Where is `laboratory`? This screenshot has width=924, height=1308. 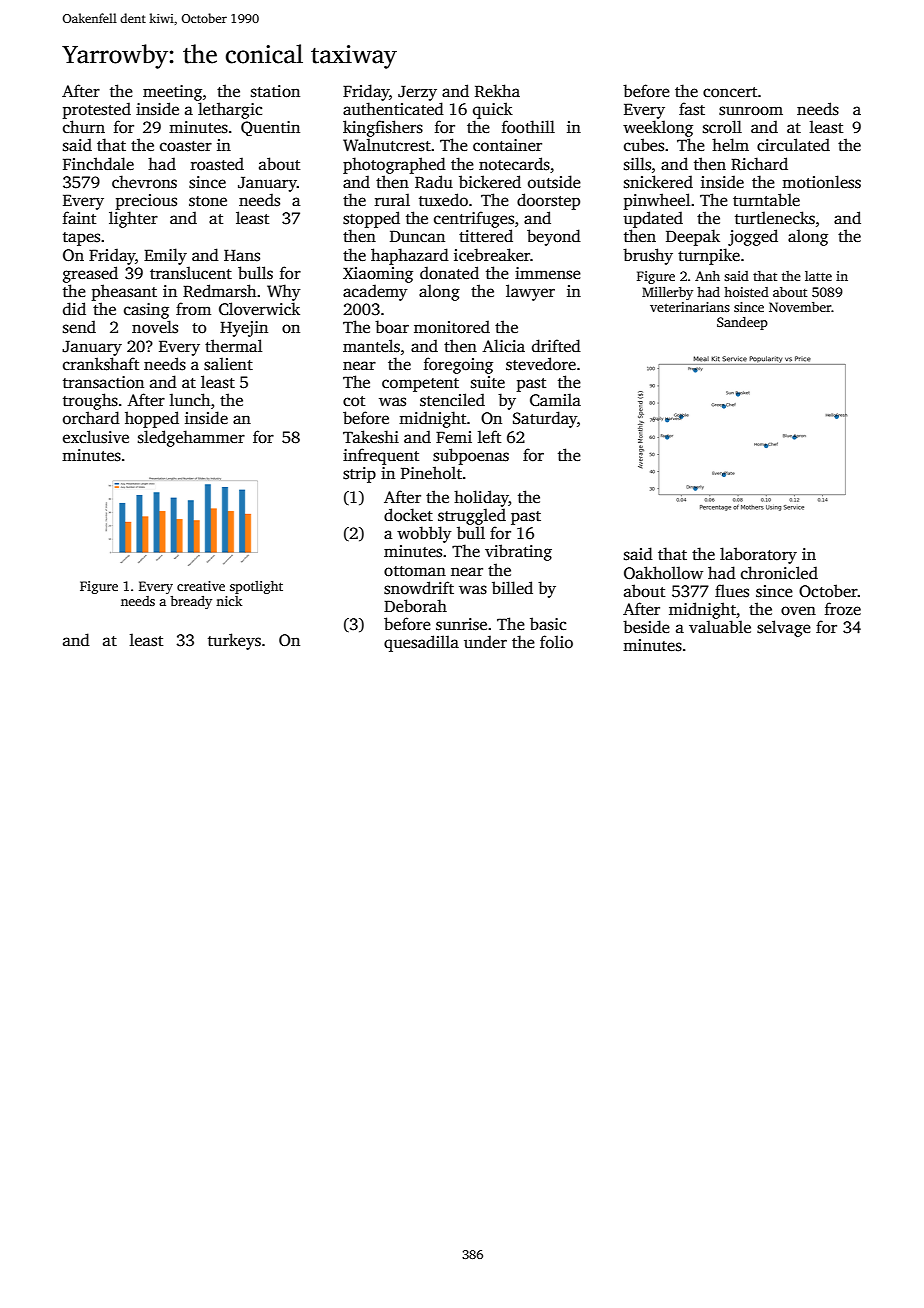
laboratory is located at coordinates (758, 555).
